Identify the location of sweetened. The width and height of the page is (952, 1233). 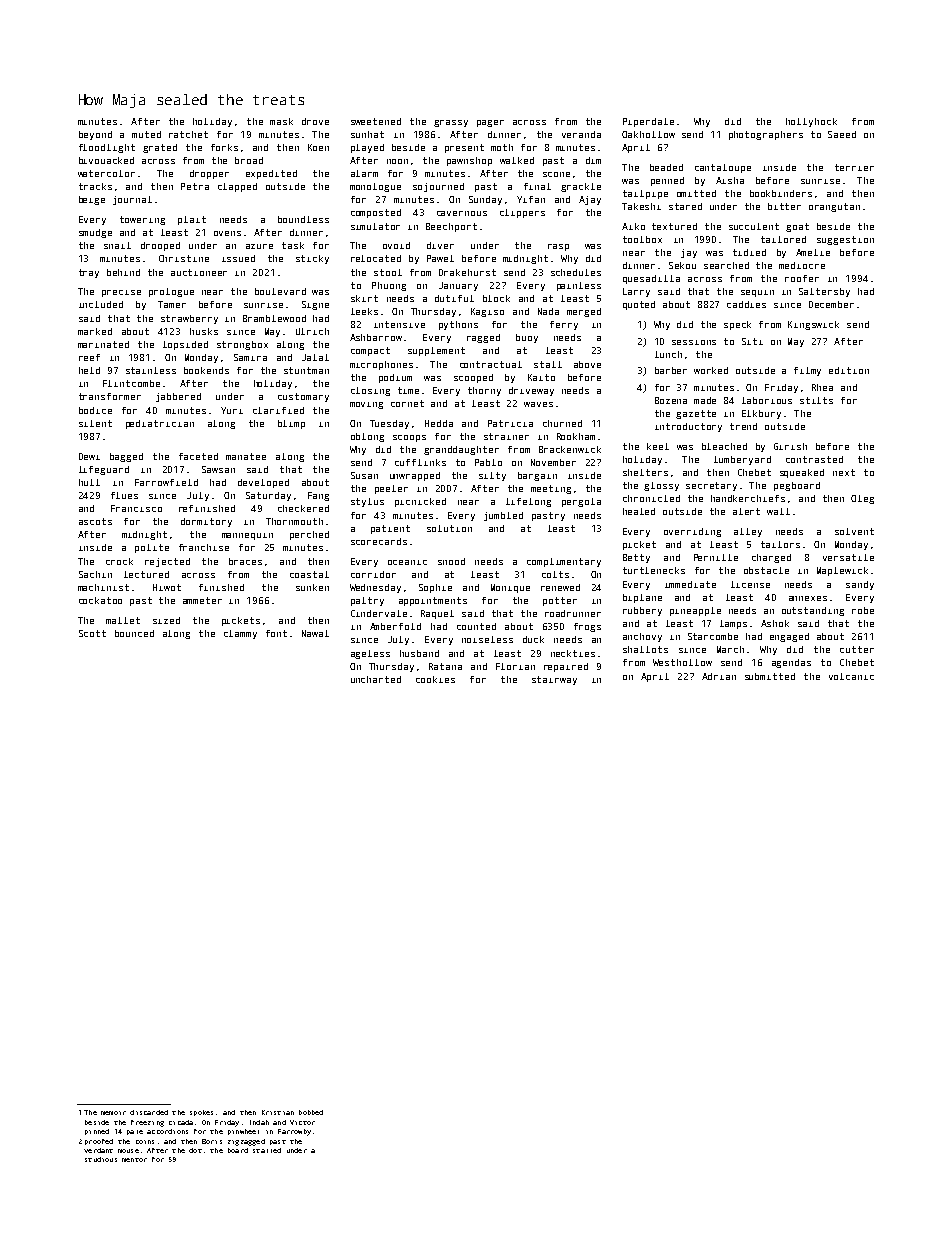
(376, 121).
